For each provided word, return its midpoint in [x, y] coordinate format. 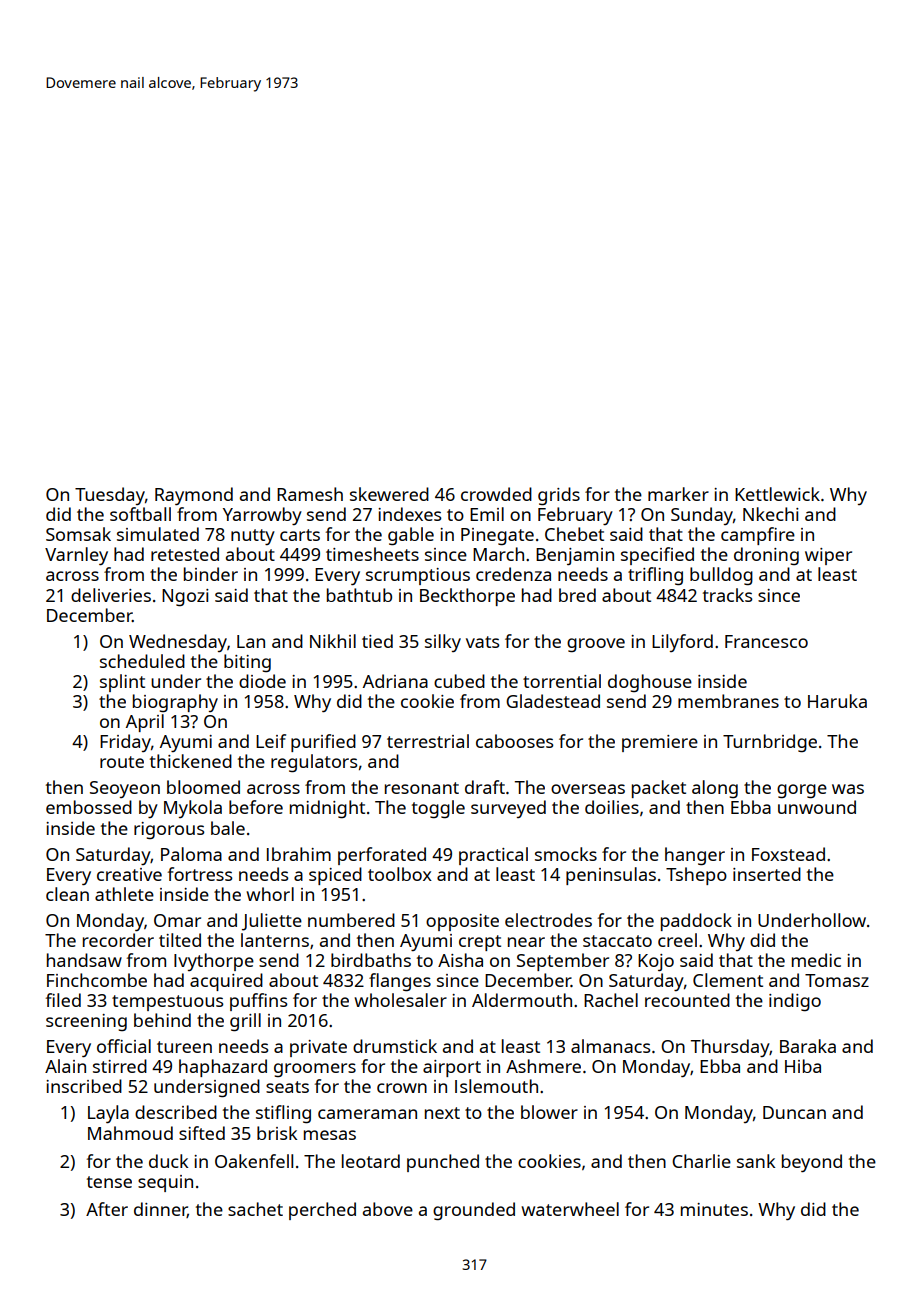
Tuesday [110, 496]
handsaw [84, 960]
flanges [400, 982]
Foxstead [788, 854]
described [176, 1112]
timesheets [372, 554]
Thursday [730, 1048]
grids [559, 496]
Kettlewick [777, 494]
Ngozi [185, 597]
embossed [89, 807]
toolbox [400, 874]
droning [766, 556]
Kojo [656, 962]
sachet [255, 1209]
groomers [315, 1070]
